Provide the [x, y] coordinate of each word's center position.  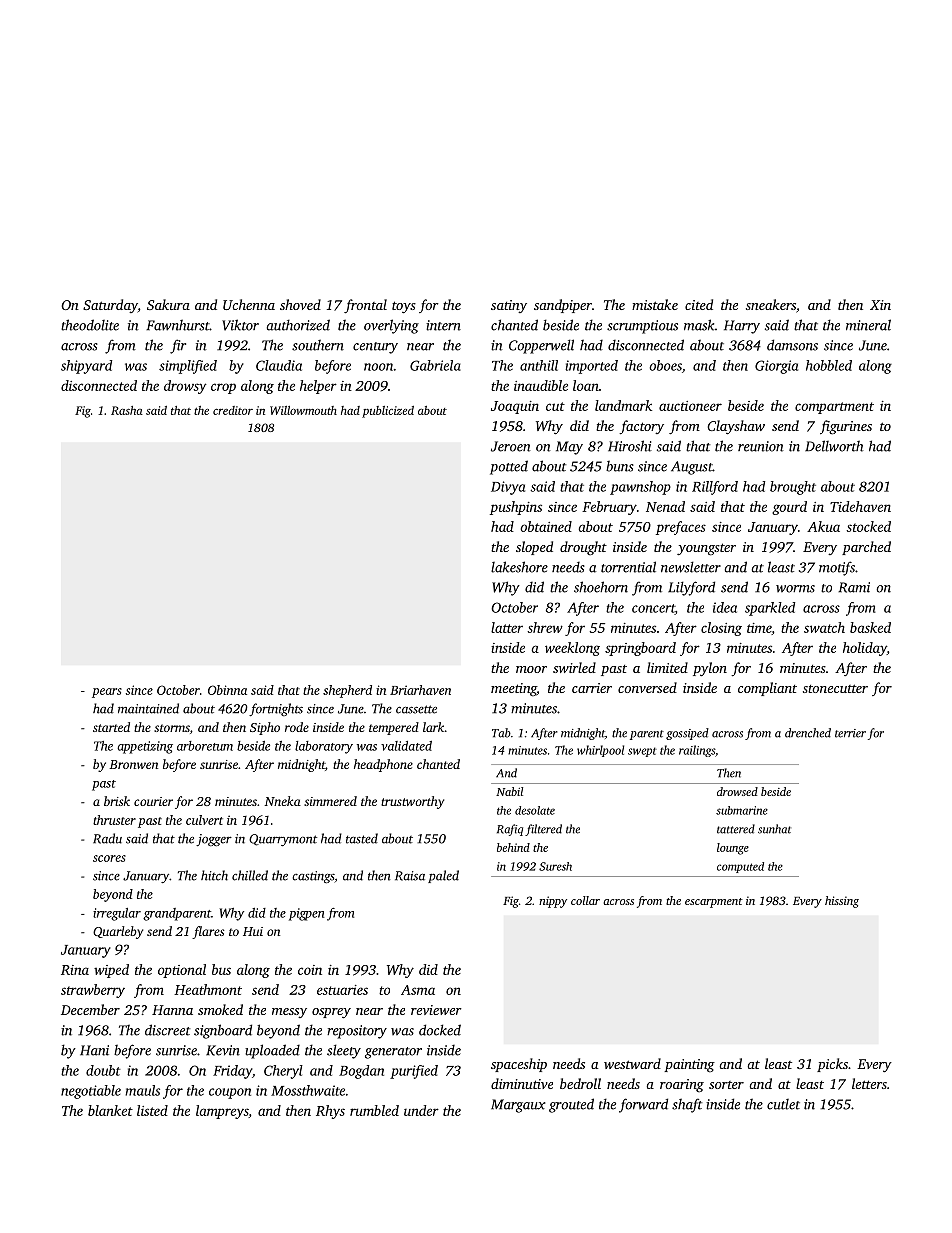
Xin [880, 305]
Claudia [279, 365]
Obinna [227, 690]
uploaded [272, 1051]
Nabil [509, 791]
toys [404, 307]
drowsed [737, 791]
